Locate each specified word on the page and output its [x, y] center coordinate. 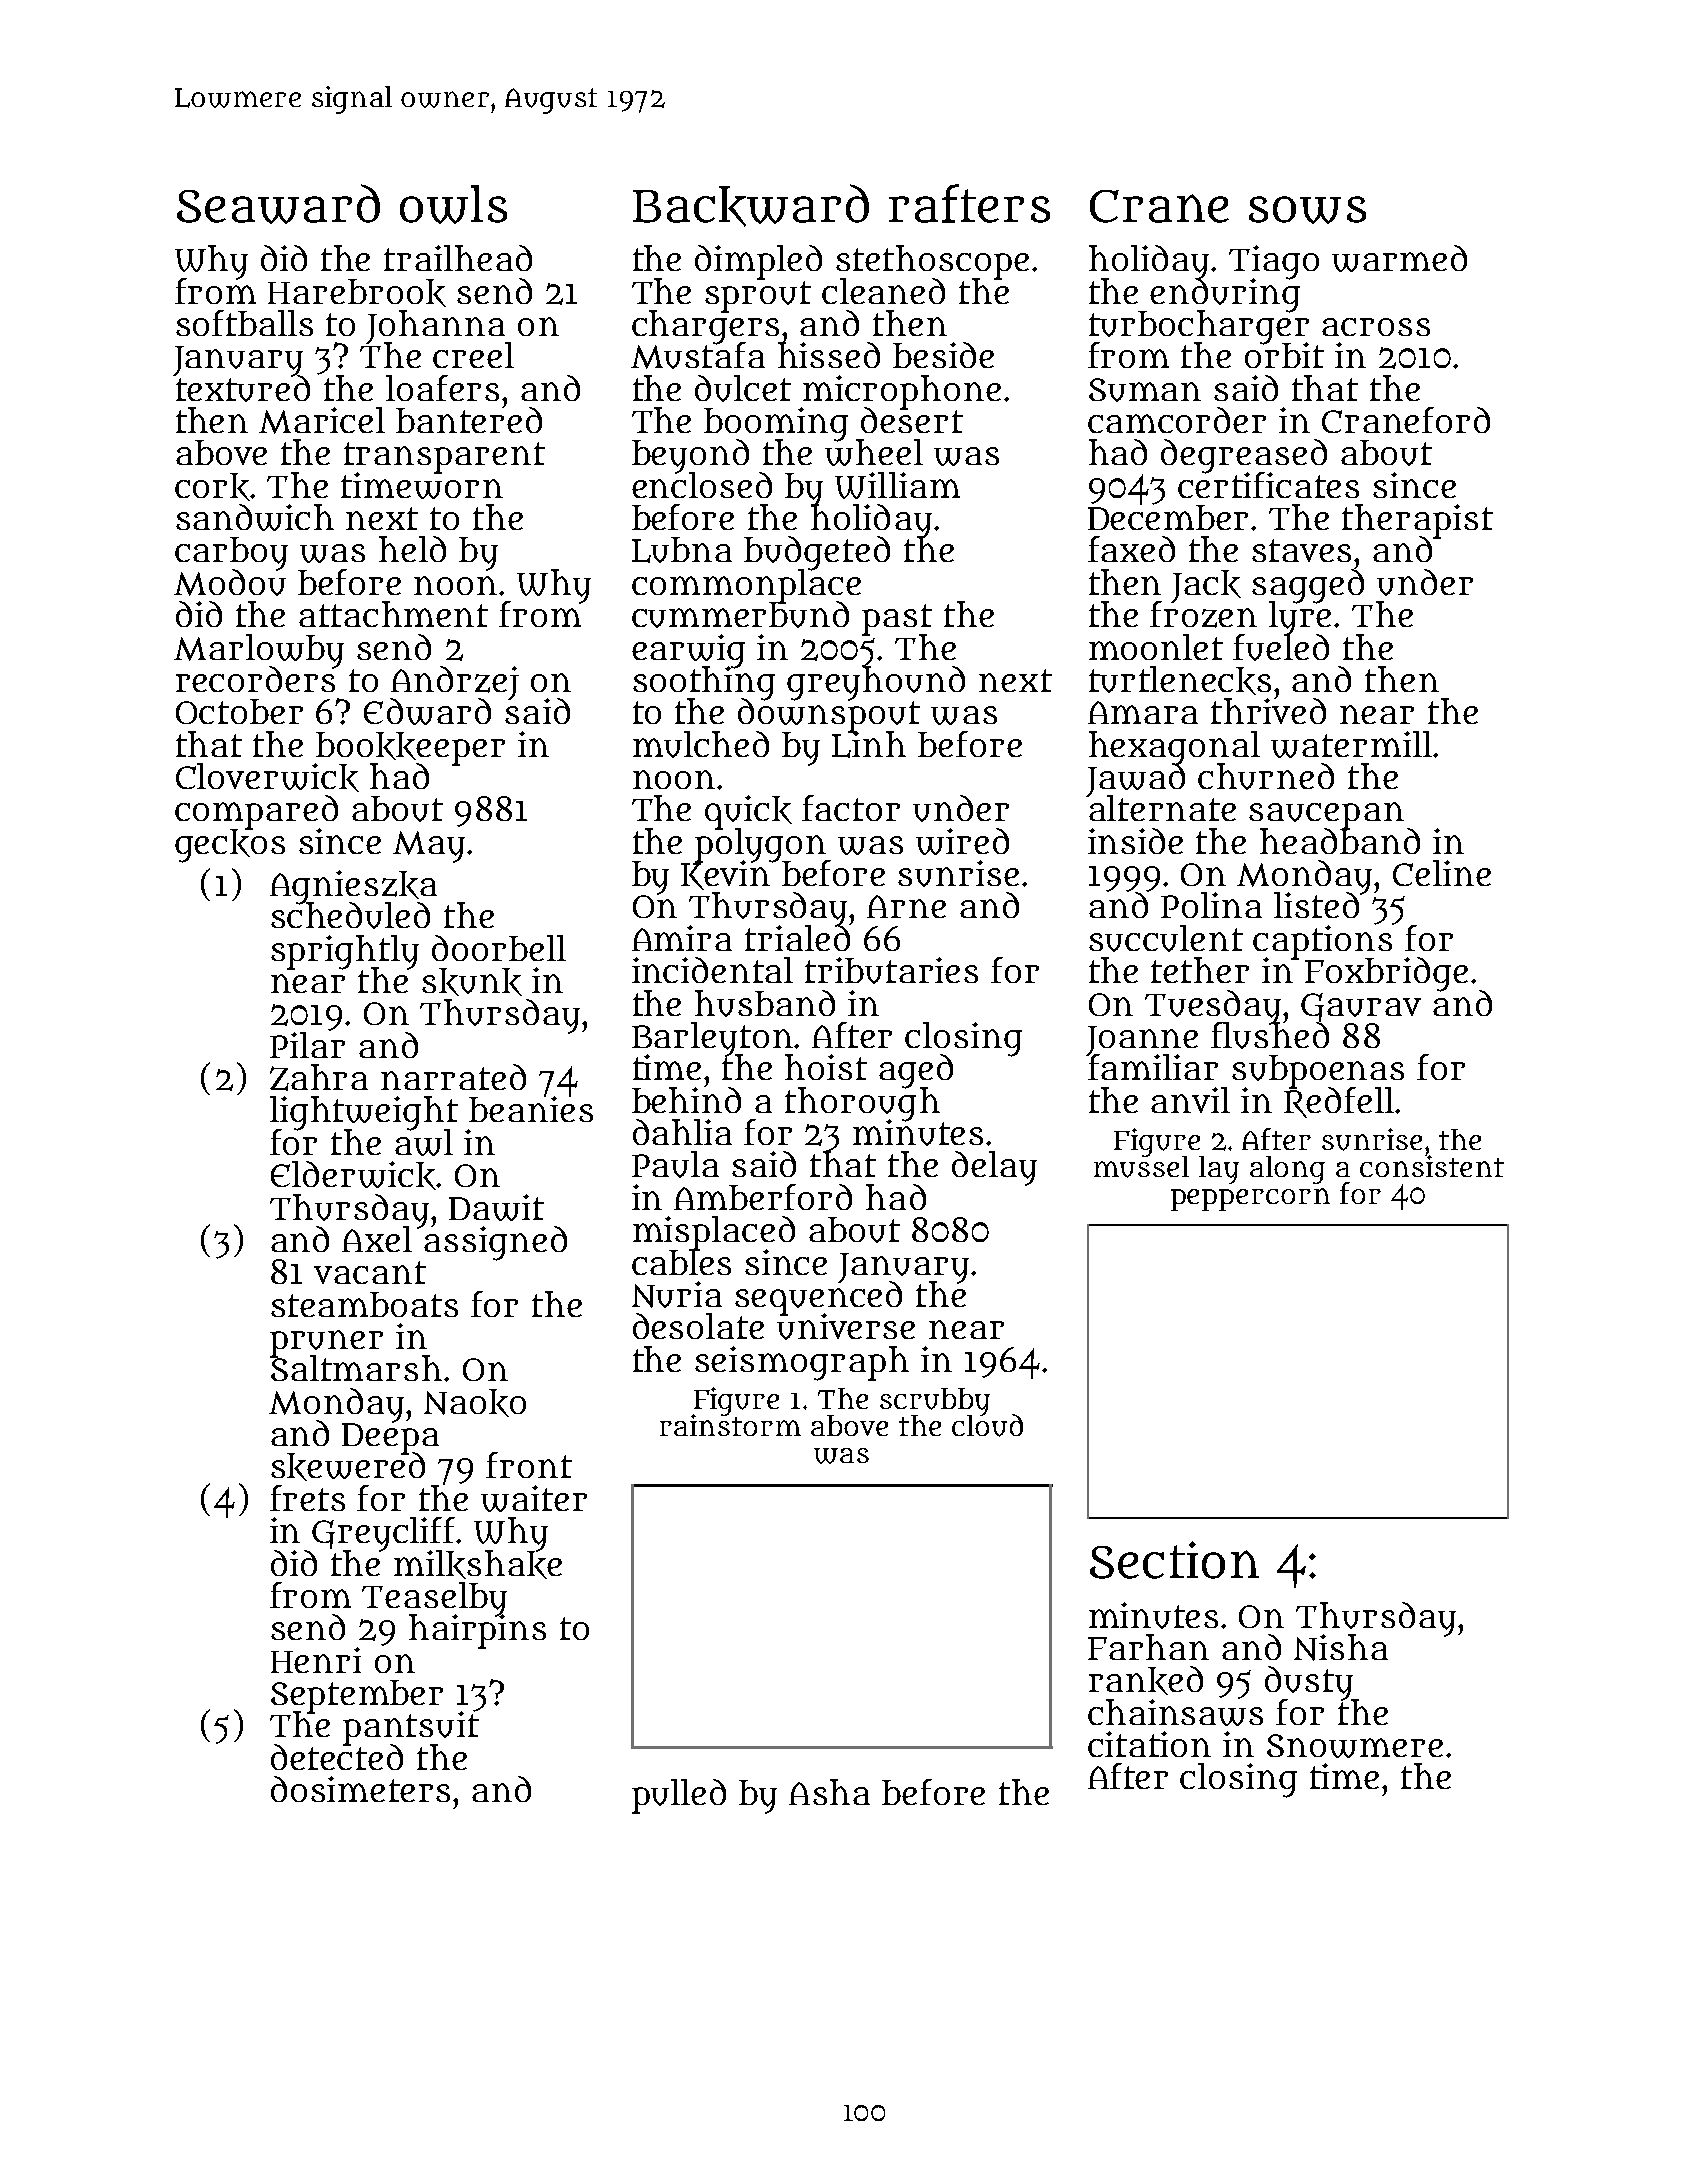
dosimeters [360, 1789]
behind [686, 1100]
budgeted [817, 553]
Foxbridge [1386, 975]
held [412, 549]
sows [1307, 210]
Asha [829, 1792]
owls [453, 204]
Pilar [307, 1045]
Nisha [1341, 1647]
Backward [751, 205]
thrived [1268, 711]
